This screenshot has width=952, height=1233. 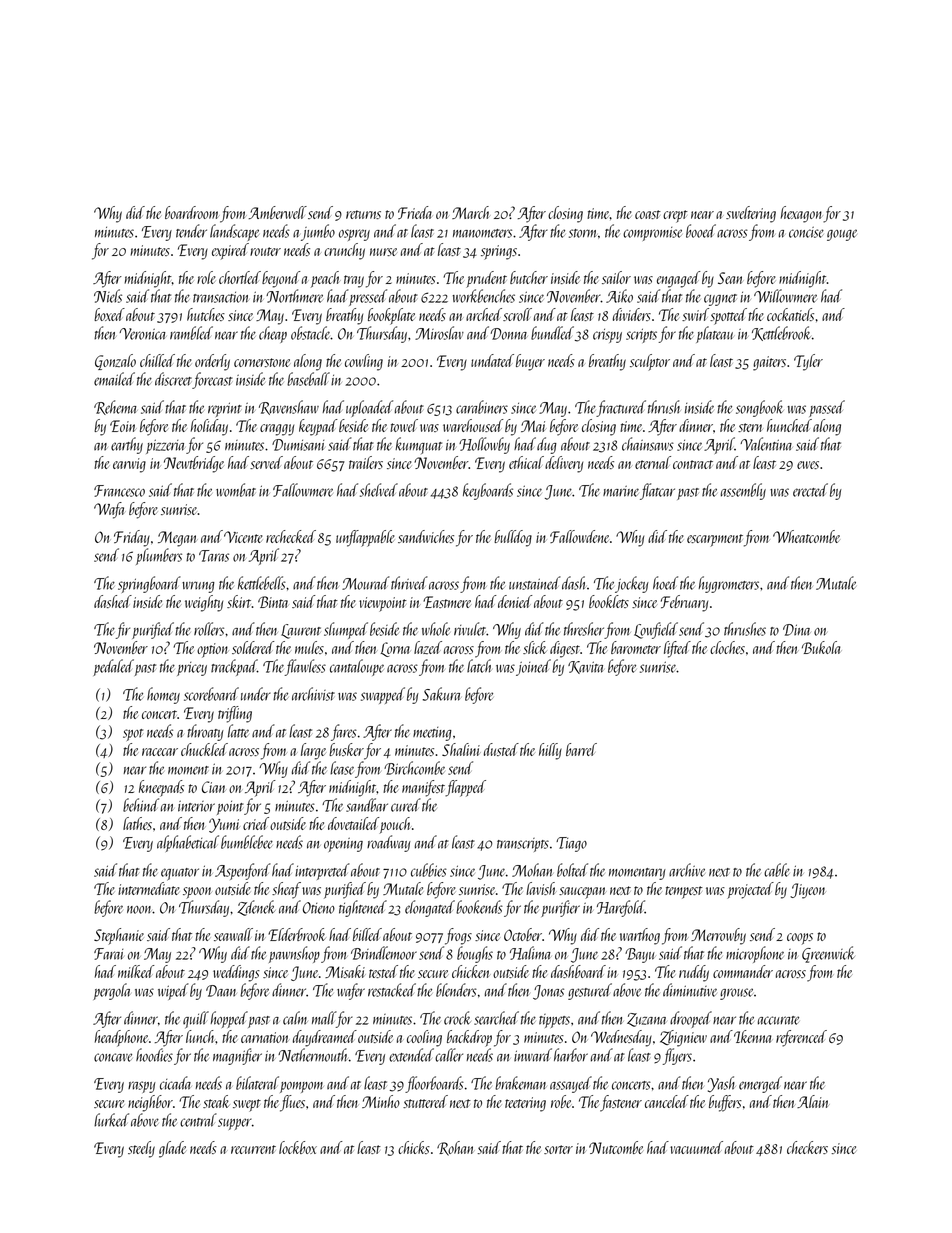 I want to click on tender, so click(x=191, y=231).
